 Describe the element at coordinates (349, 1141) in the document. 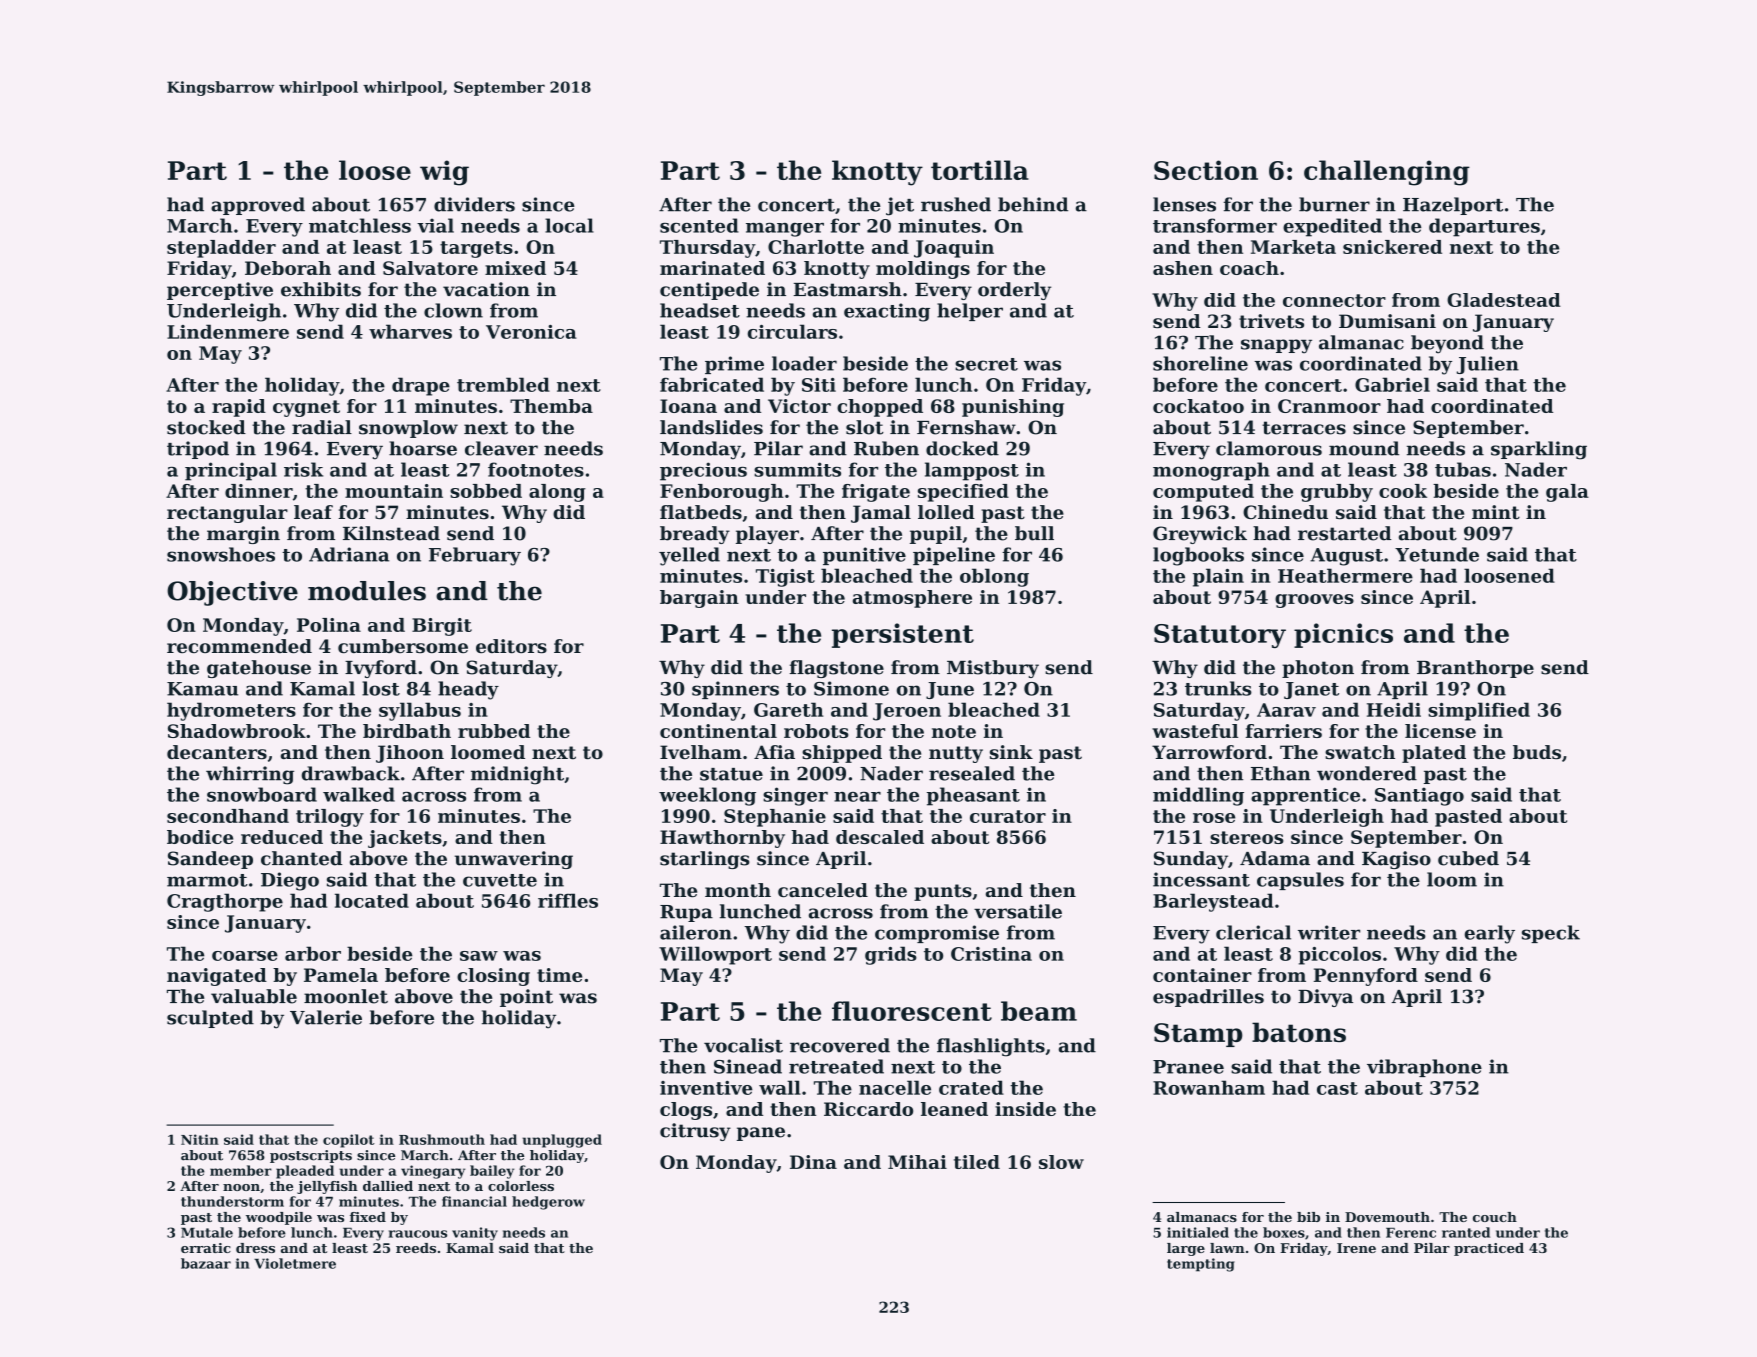

I see `copilot` at that location.
